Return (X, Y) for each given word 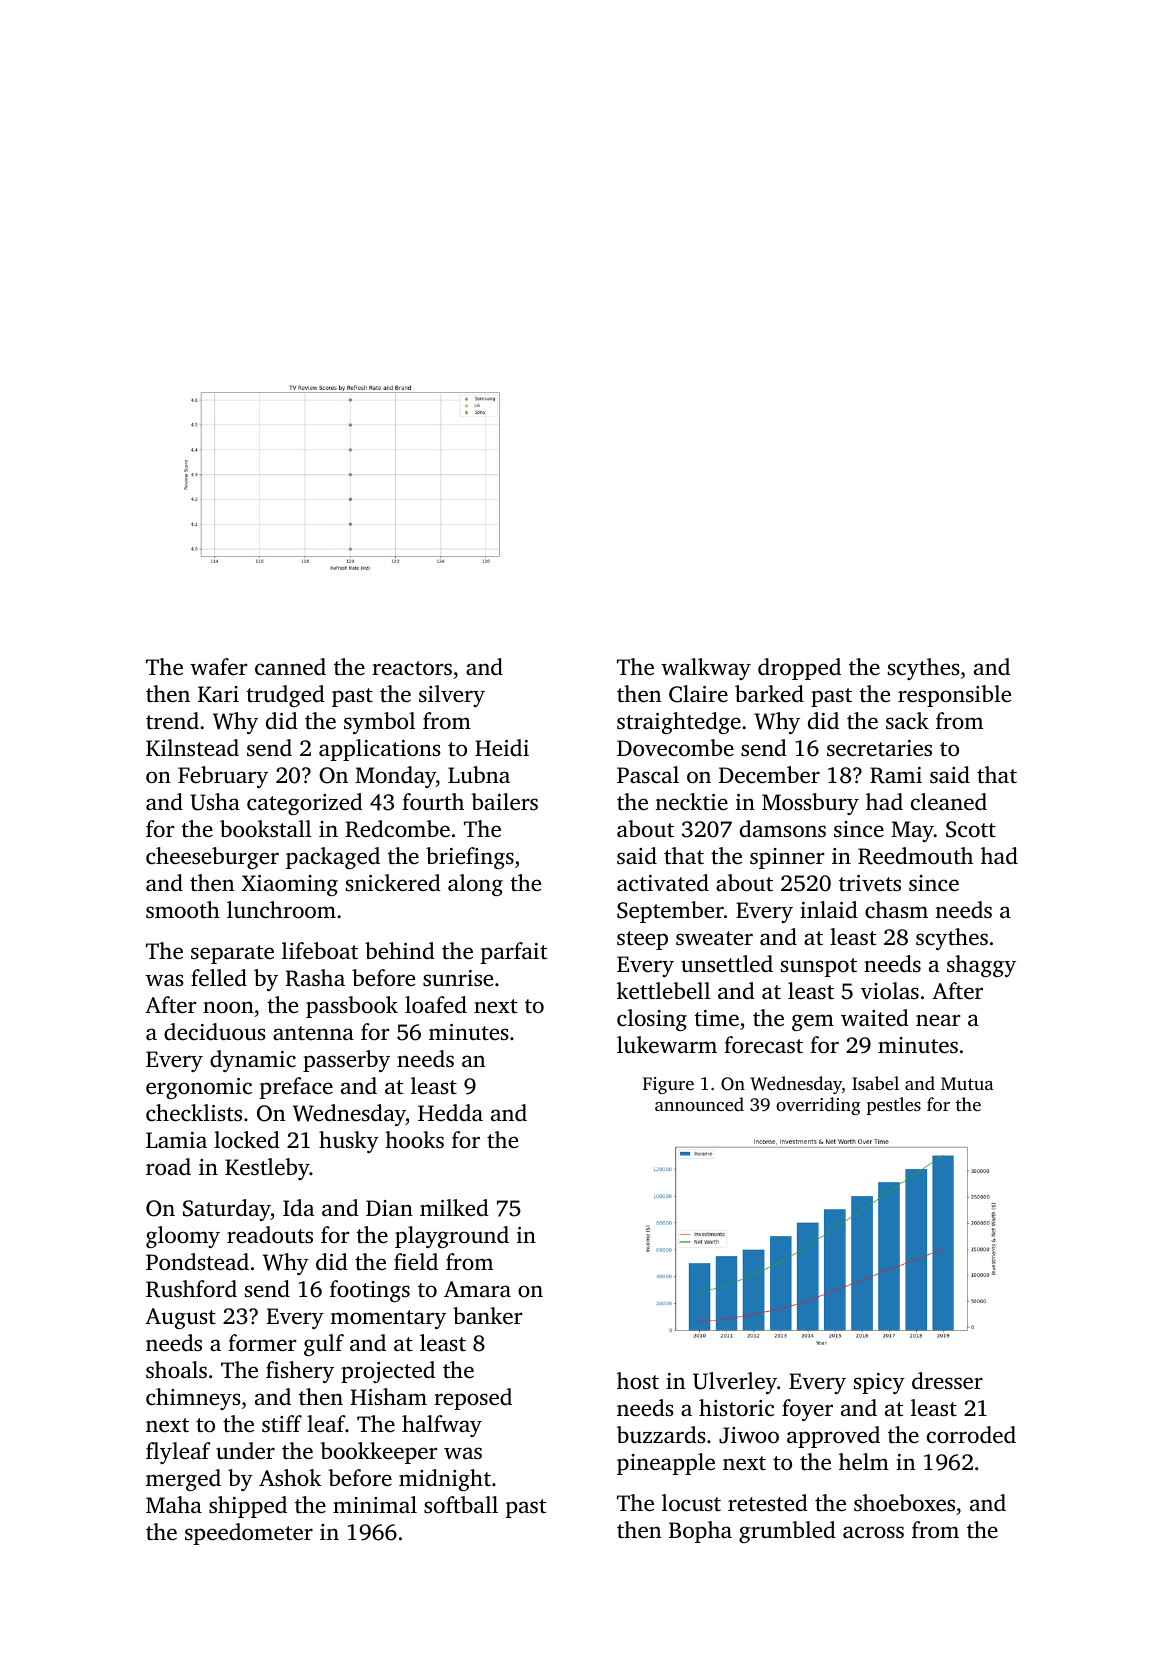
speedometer (249, 1534)
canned (290, 667)
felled (219, 978)
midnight (445, 1480)
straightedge (679, 723)
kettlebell (663, 991)
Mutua (967, 1083)
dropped (799, 669)
